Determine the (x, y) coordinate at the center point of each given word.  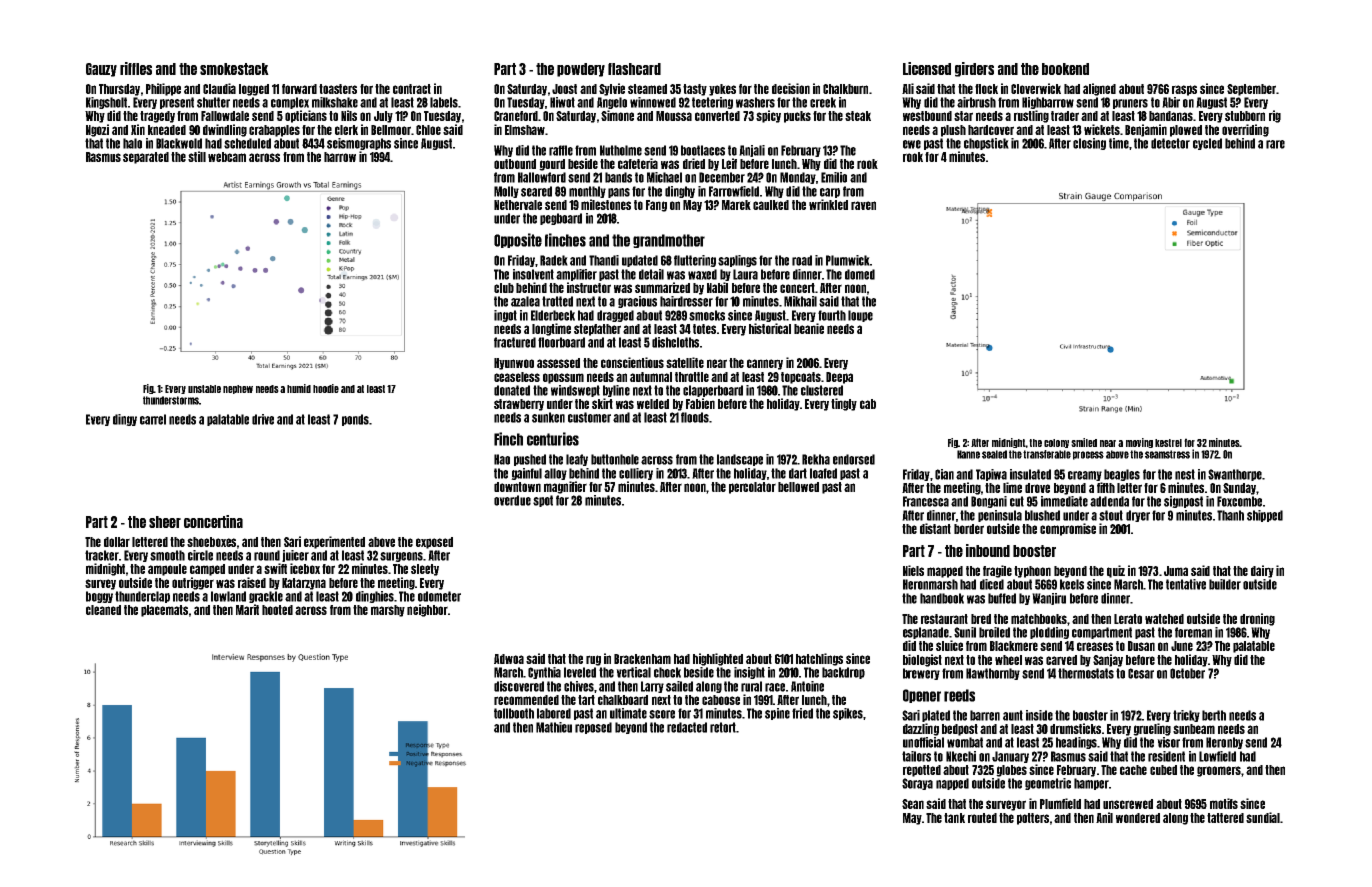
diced (992, 584)
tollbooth (514, 713)
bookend (1065, 69)
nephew (238, 389)
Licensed (927, 68)
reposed (593, 728)
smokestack (234, 69)
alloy (555, 474)
